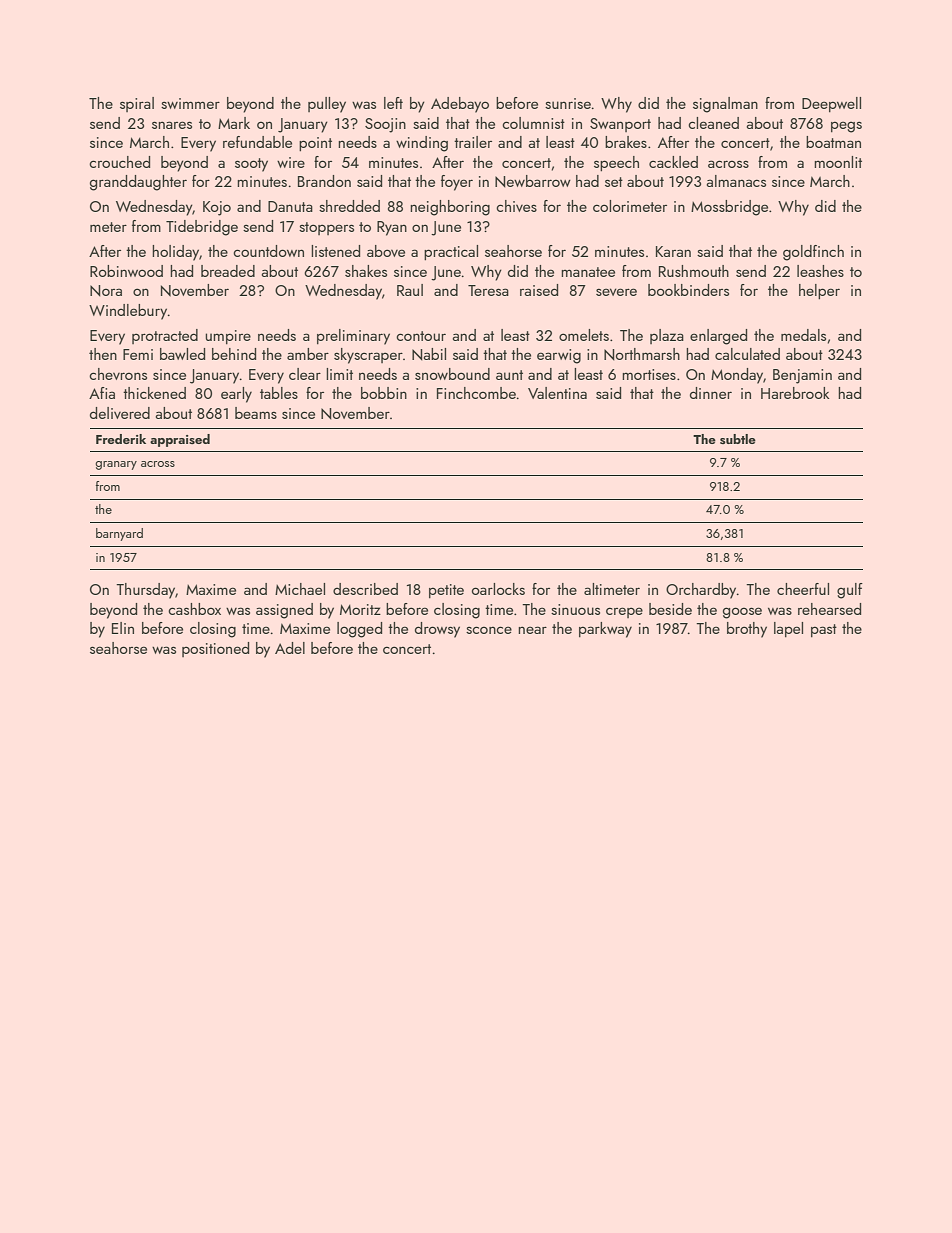 The width and height of the page is (952, 1233). What do you see at coordinates (738, 439) in the page?
I see `subtle` at bounding box center [738, 439].
